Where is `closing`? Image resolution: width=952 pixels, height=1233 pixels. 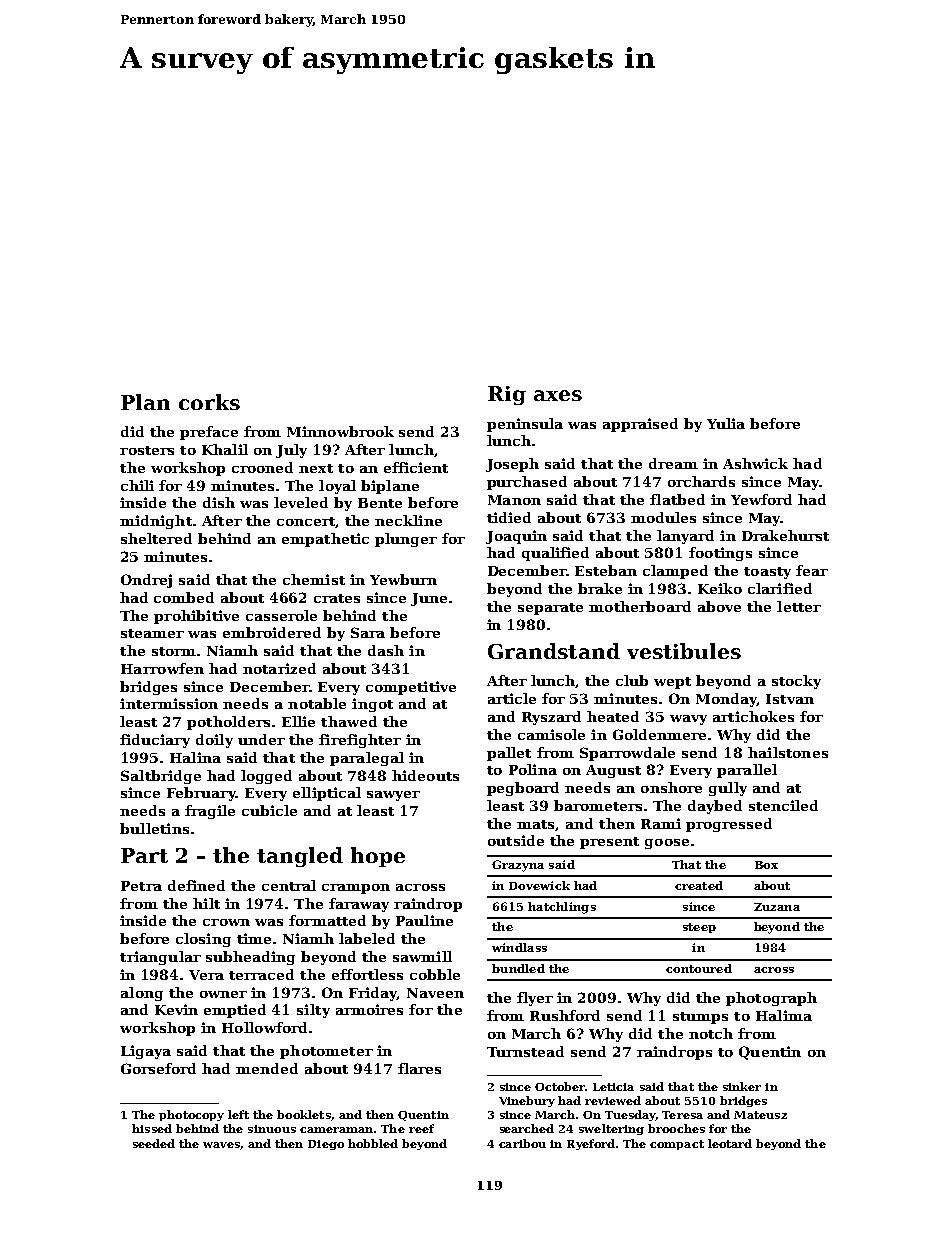
closing is located at coordinates (203, 940).
